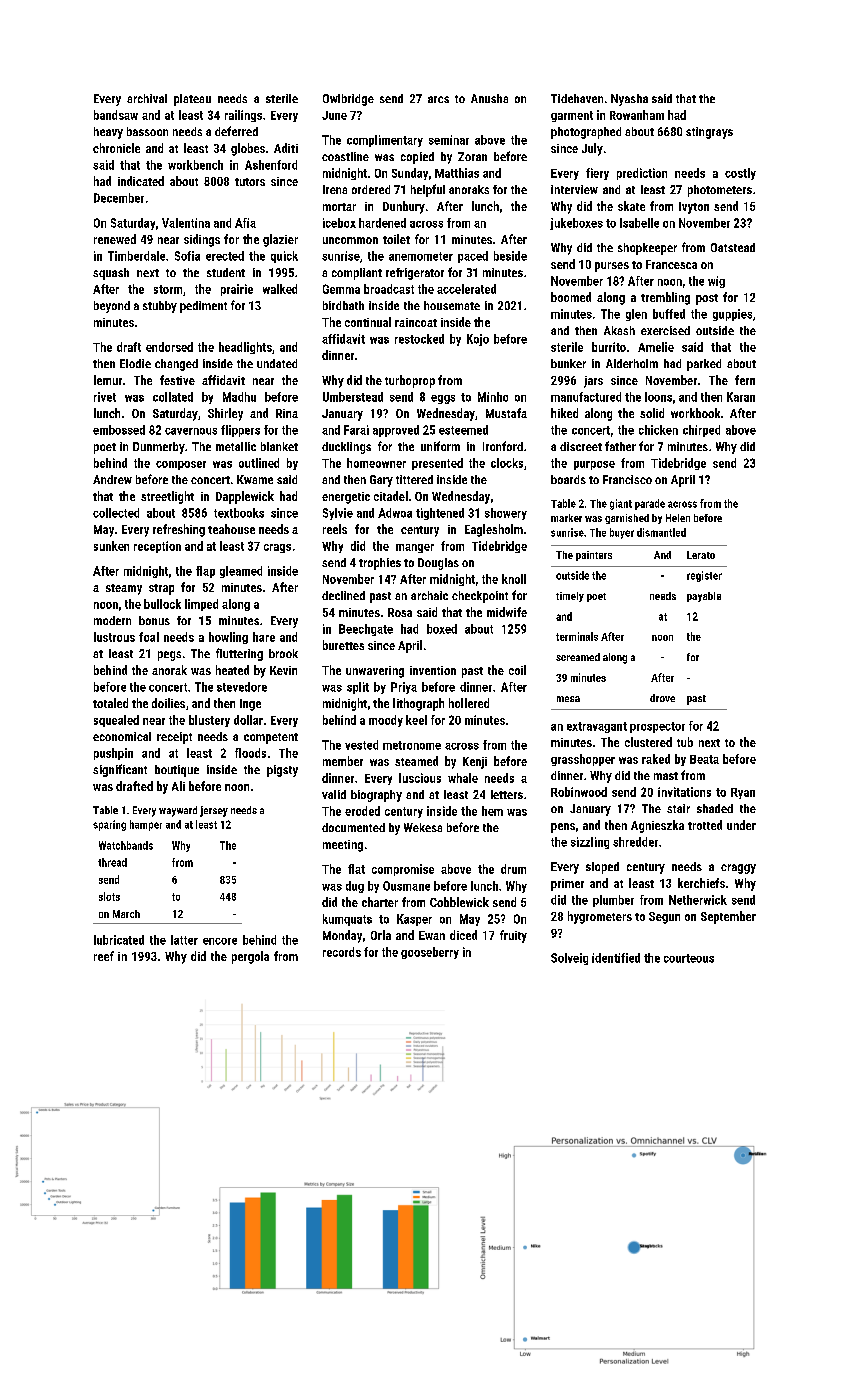 The image size is (849, 1400). Describe the element at coordinates (159, 448) in the page. I see `Dunmerby` at that location.
